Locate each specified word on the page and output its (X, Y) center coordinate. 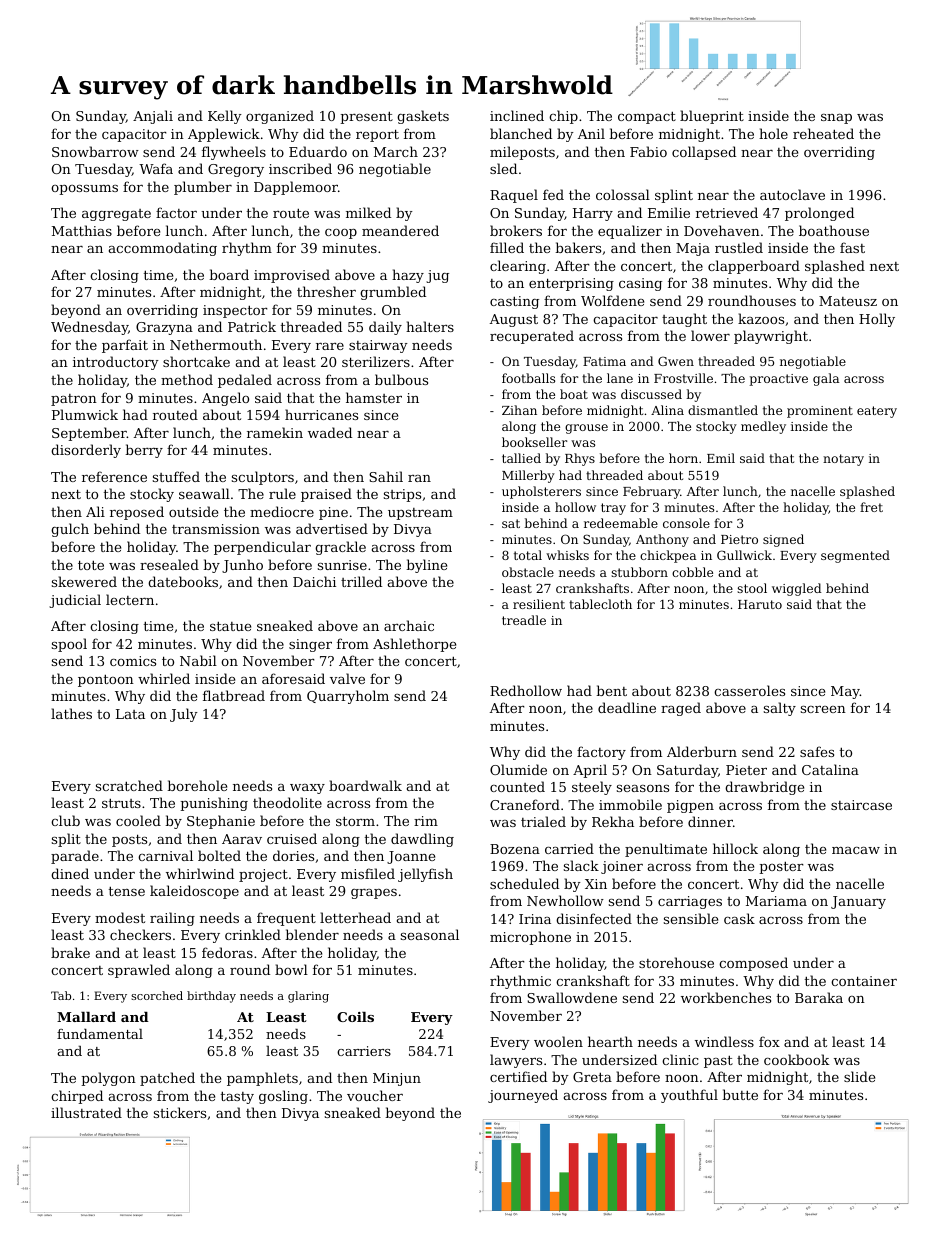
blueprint (712, 117)
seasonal (430, 934)
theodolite (287, 802)
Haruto (760, 604)
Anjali (153, 117)
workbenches (726, 997)
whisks (567, 555)
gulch (70, 530)
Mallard (86, 1017)
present (366, 117)
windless (724, 1041)
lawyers (516, 1061)
